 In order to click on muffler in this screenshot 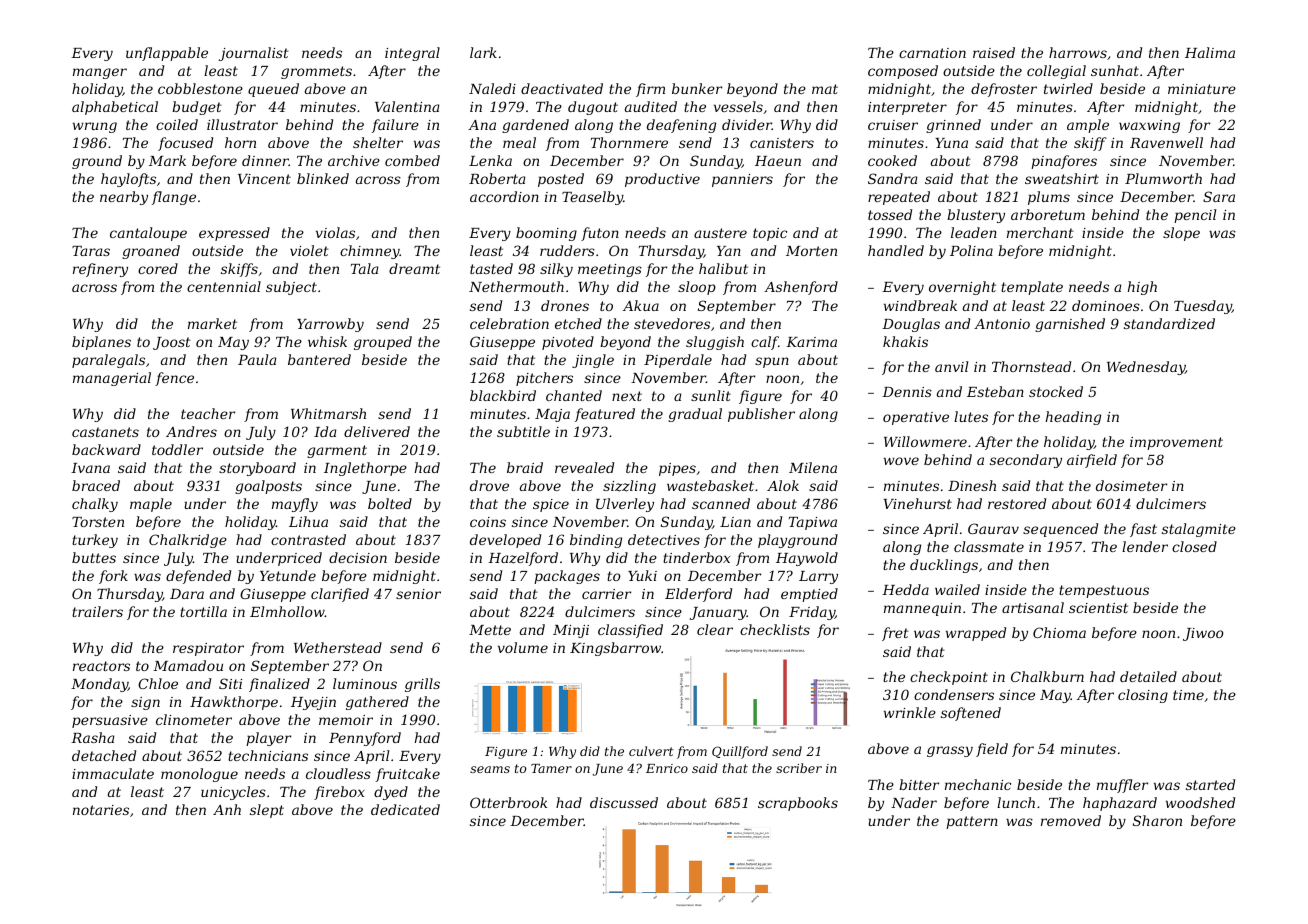, I will do `click(1122, 786)`.
